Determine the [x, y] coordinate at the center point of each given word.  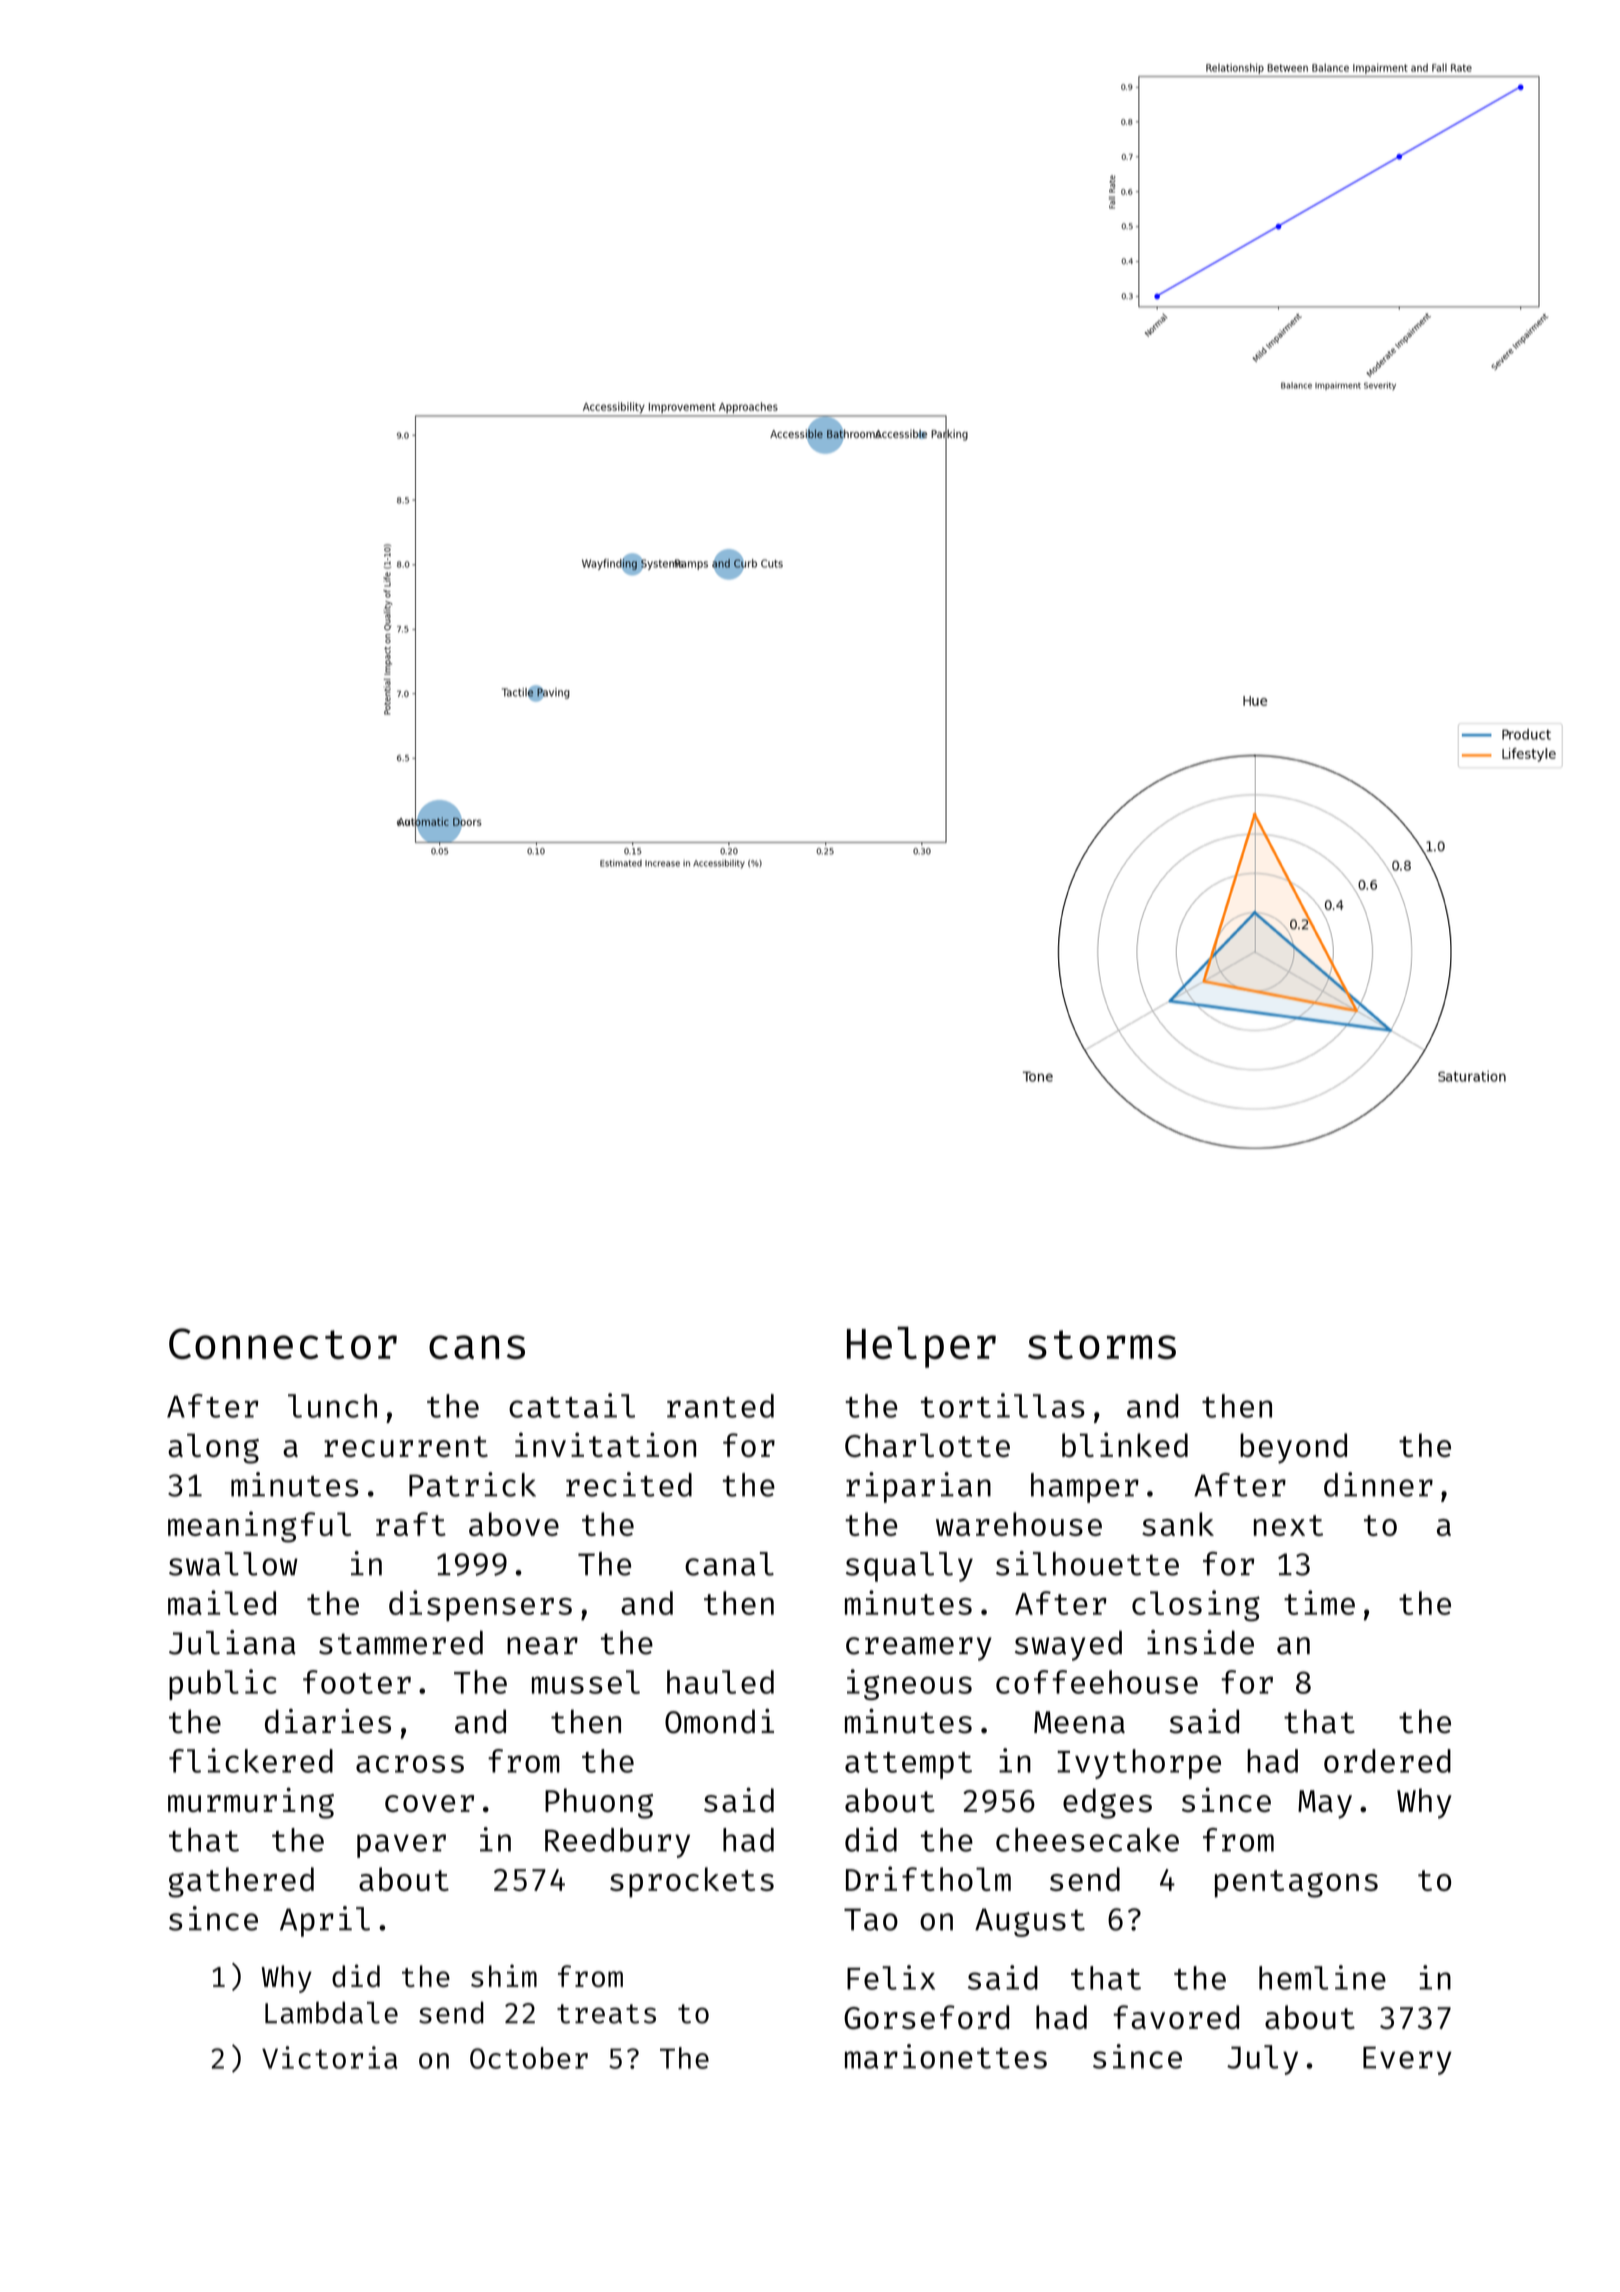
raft [411, 1524]
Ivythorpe [1139, 1764]
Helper [921, 1347]
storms [1102, 1344]
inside [1200, 1642]
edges [1107, 1803]
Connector [283, 1343]
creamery [919, 1649]
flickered [251, 1760]
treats [606, 2014]
